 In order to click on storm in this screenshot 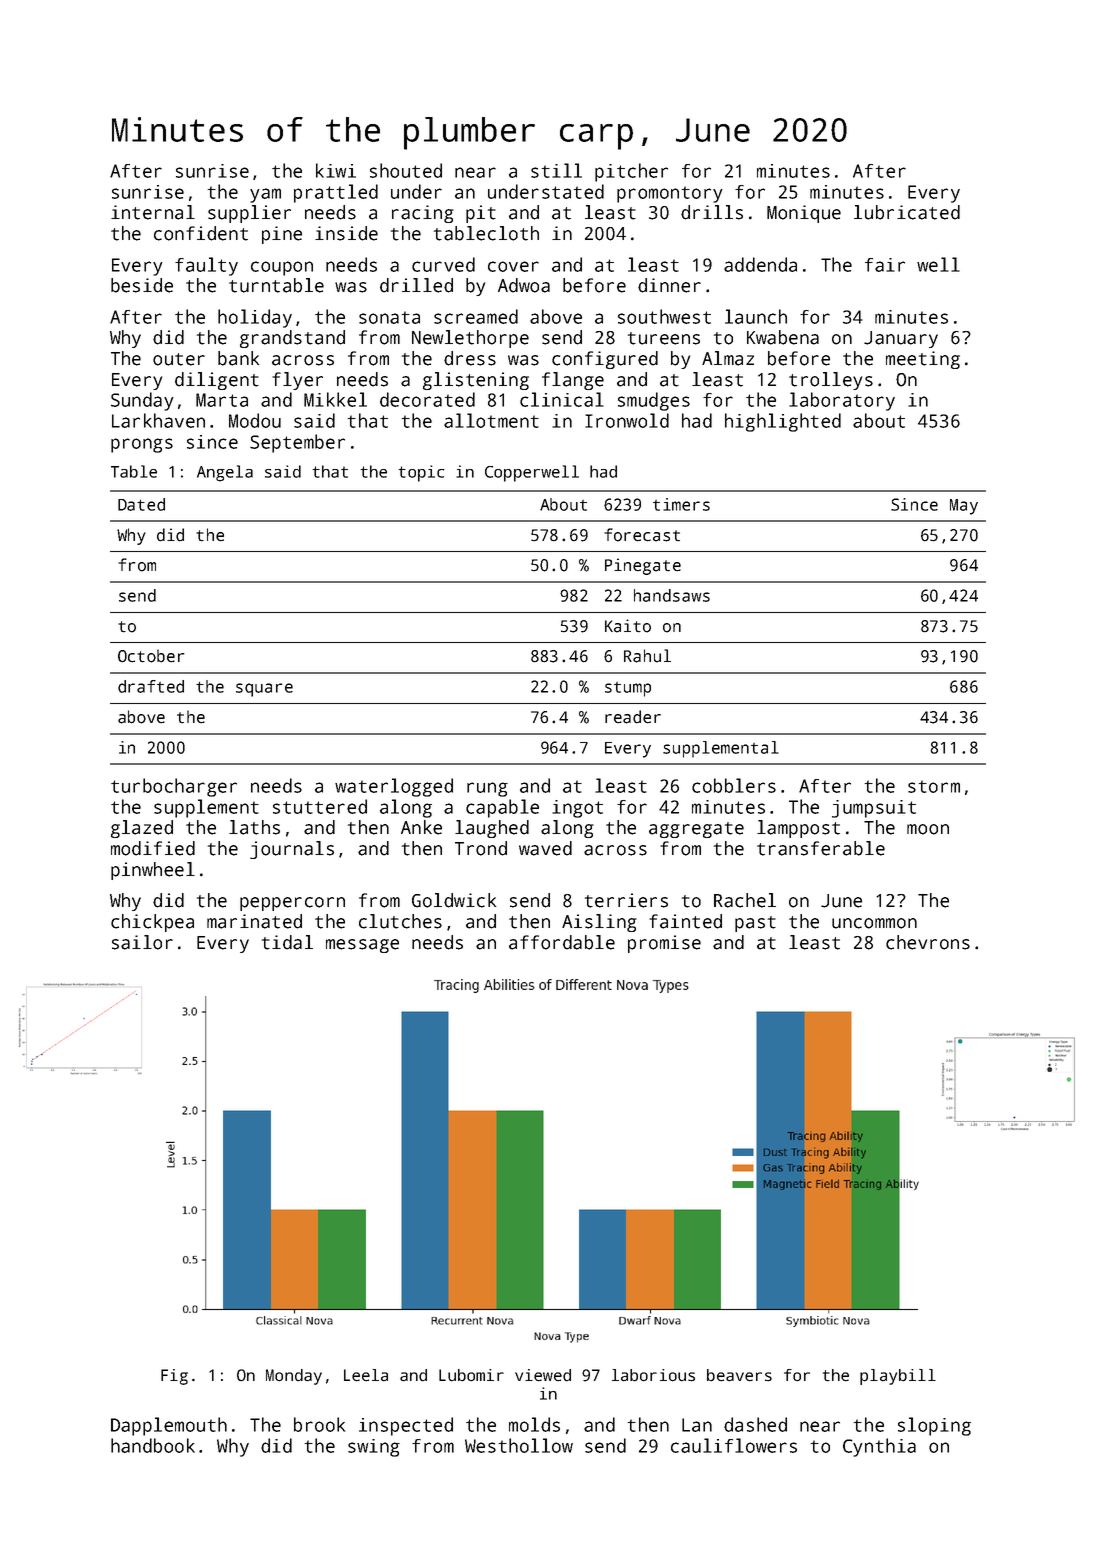, I will do `click(934, 786)`.
